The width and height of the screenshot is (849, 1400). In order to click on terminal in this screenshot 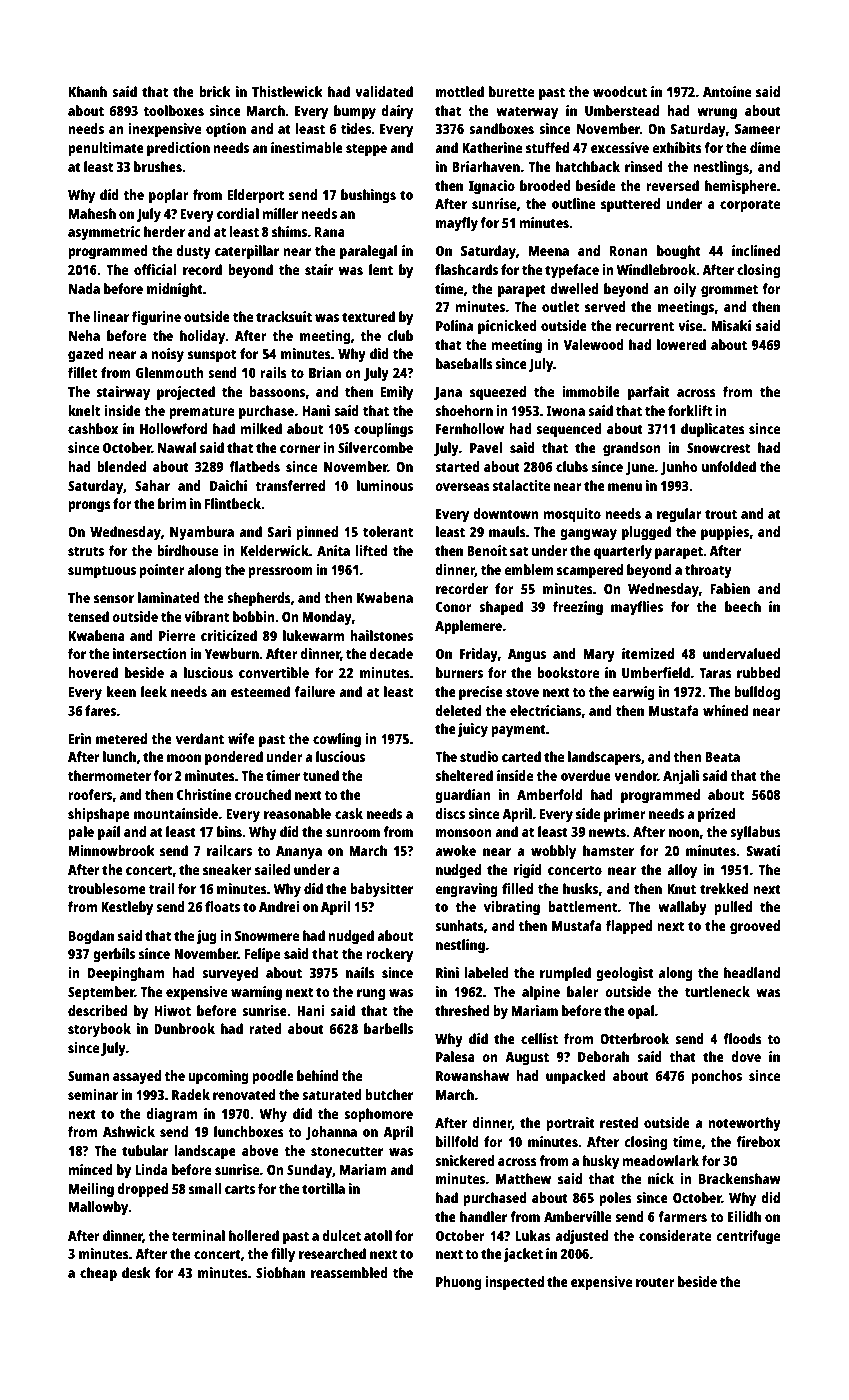, I will do `click(198, 1235)`.
